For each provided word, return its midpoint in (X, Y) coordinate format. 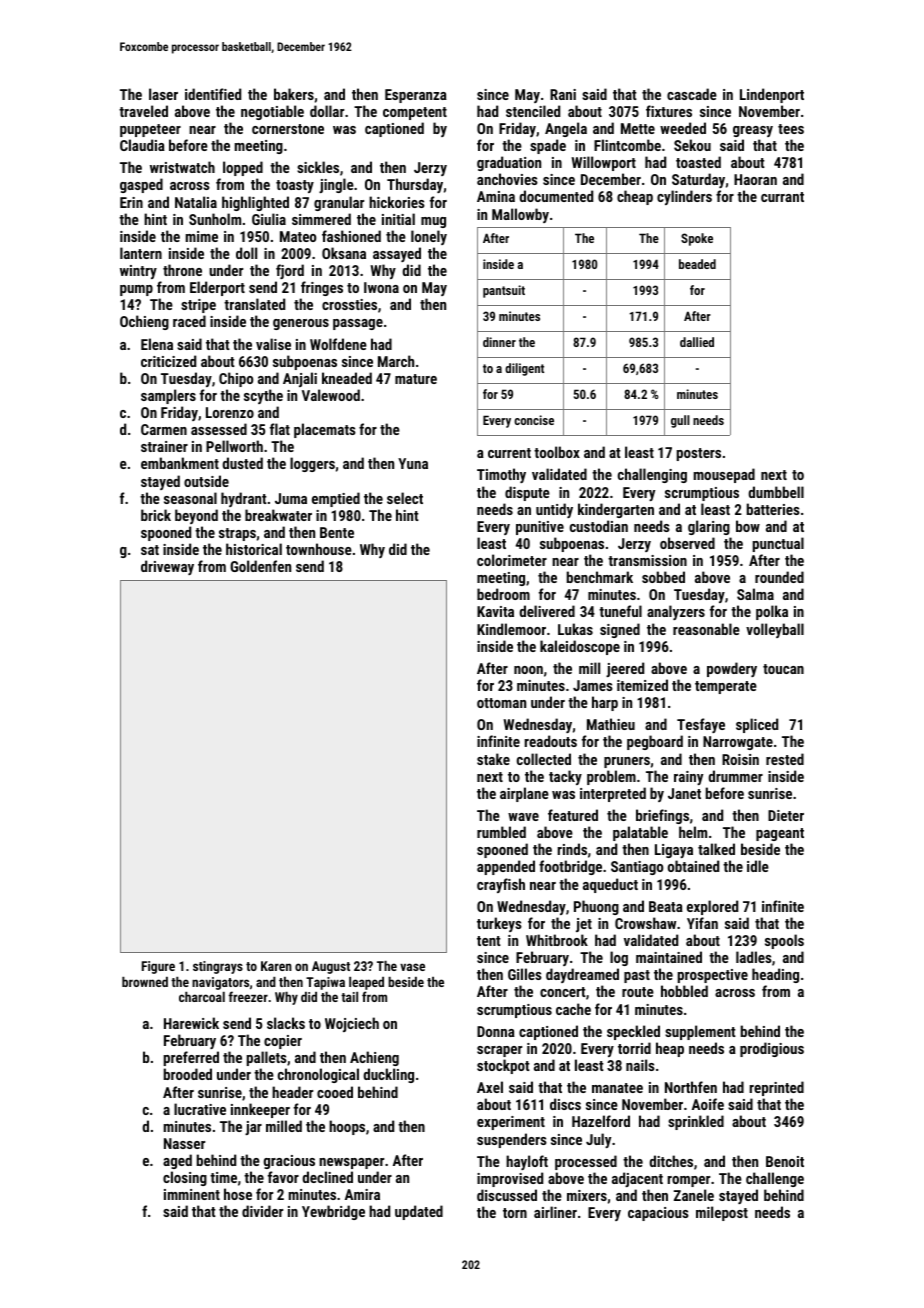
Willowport (603, 163)
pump (136, 290)
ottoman (501, 703)
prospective (713, 976)
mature (416, 379)
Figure (158, 967)
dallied (697, 342)
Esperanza (416, 96)
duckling (388, 1075)
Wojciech (352, 1024)
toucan (783, 669)
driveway (167, 567)
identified (213, 94)
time (223, 1177)
